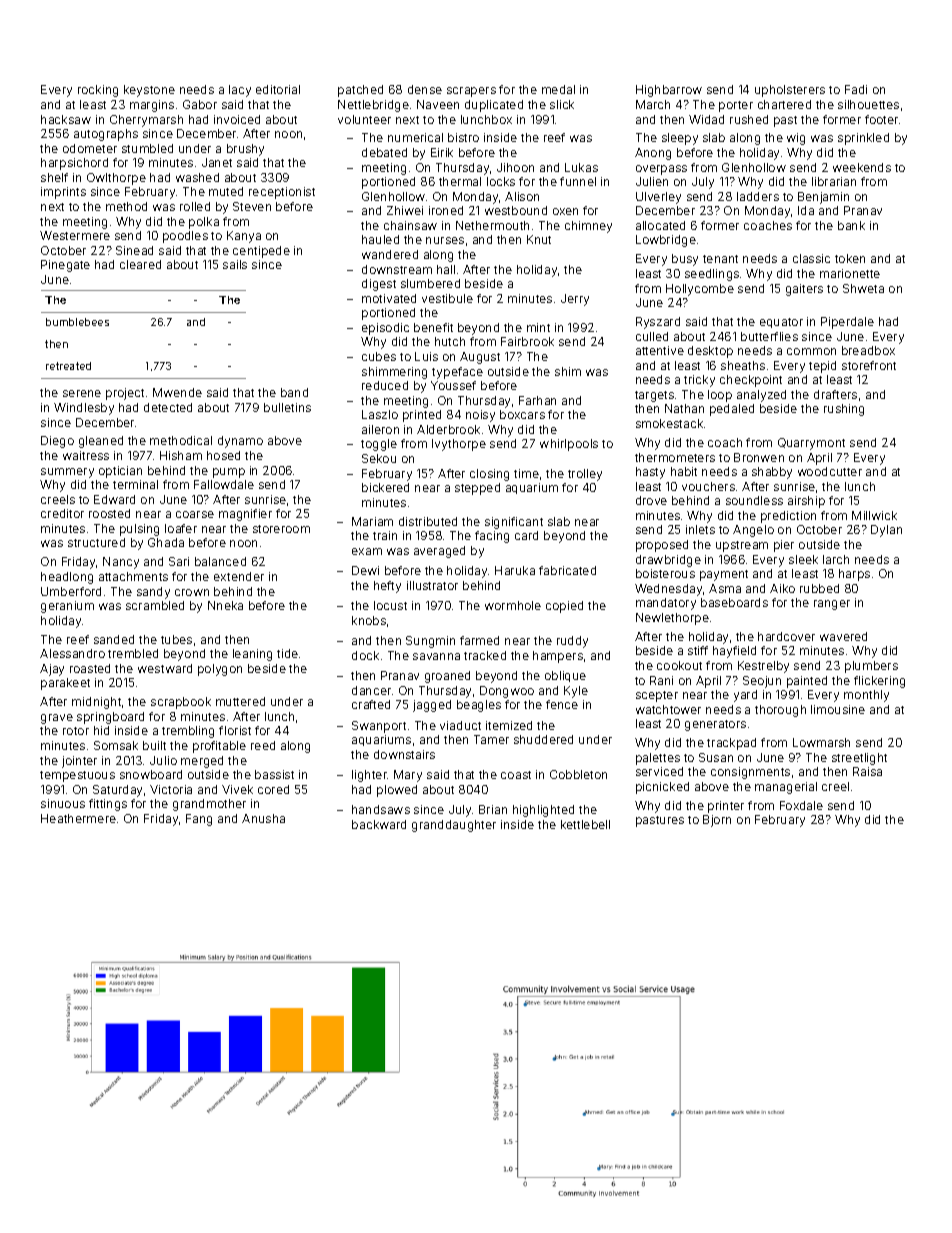 The height and width of the screenshot is (1233, 952). What do you see at coordinates (660, 350) in the screenshot?
I see `attentive` at bounding box center [660, 350].
